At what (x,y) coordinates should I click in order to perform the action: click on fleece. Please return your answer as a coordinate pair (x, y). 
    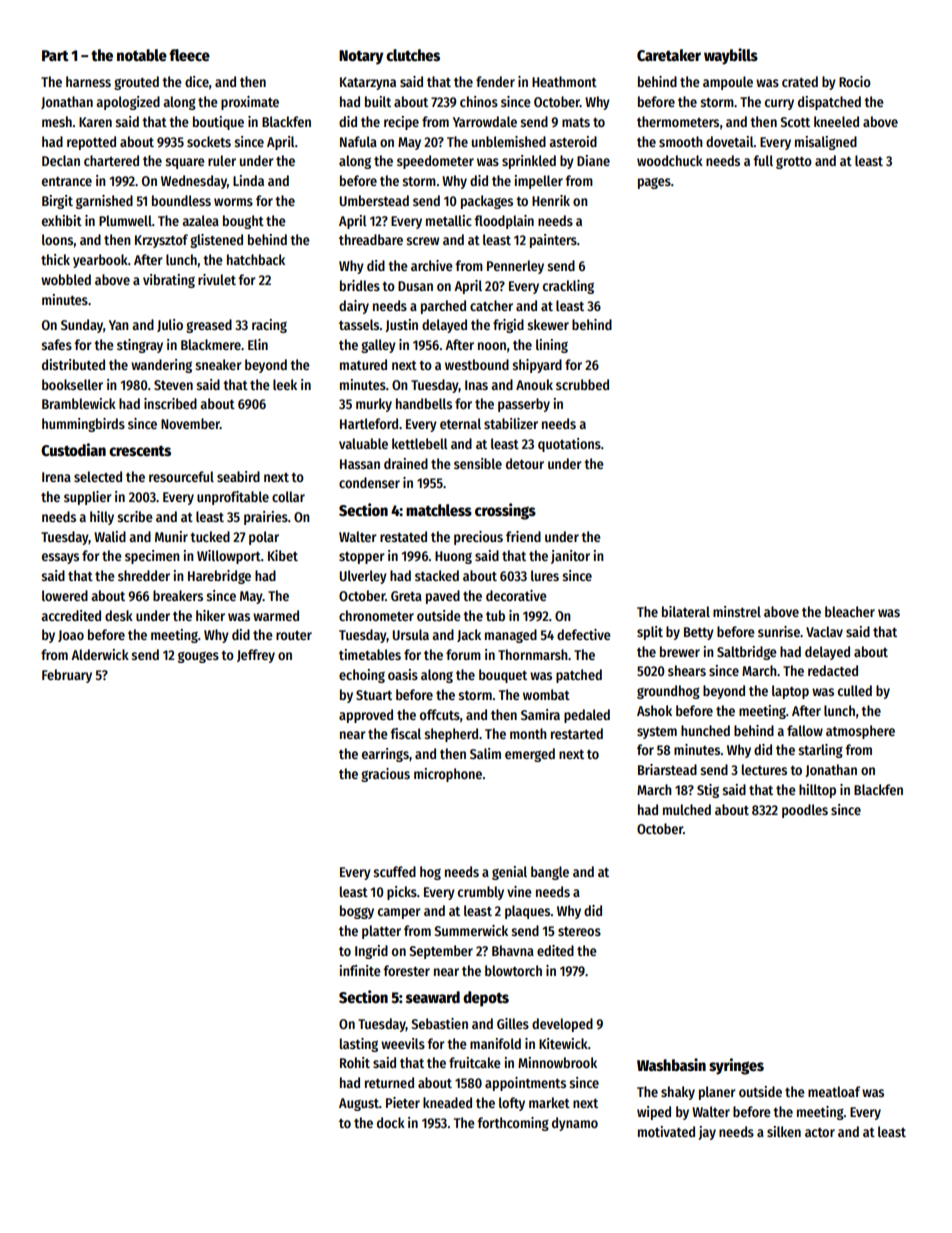
    Looking at the image, I should click on (189, 55).
